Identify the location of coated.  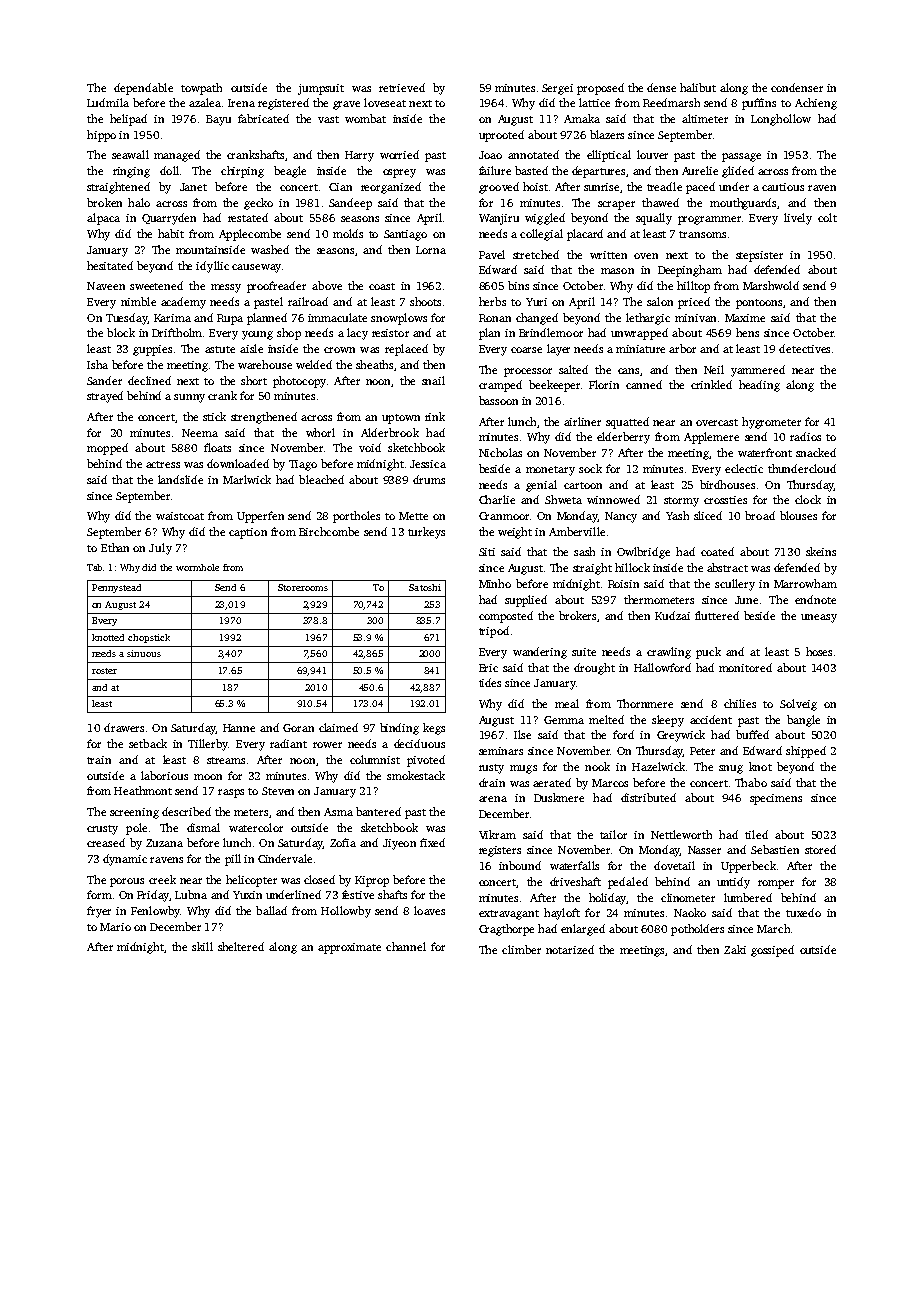
(717, 551).
